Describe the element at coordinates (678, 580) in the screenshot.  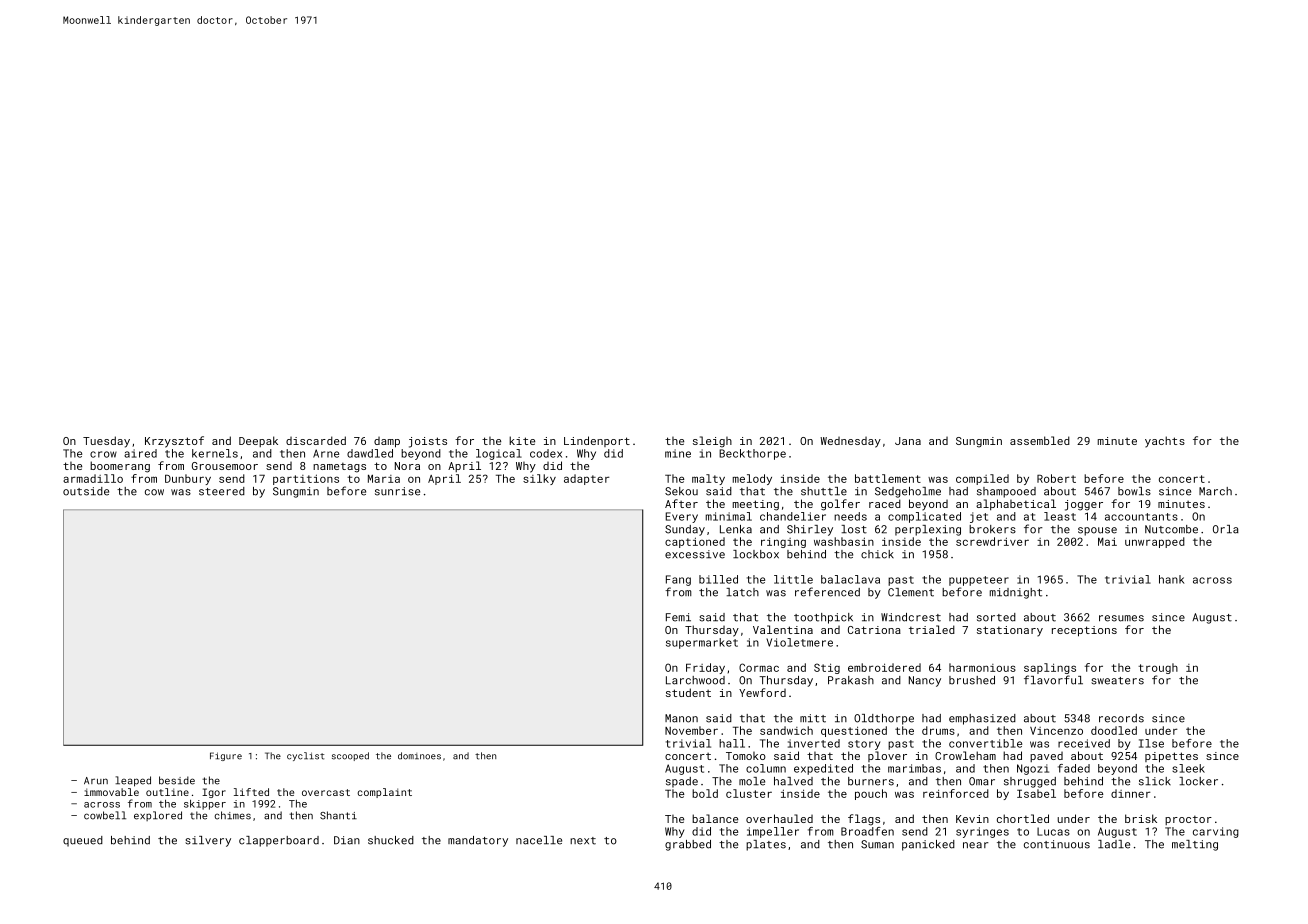
I see `Fang` at that location.
